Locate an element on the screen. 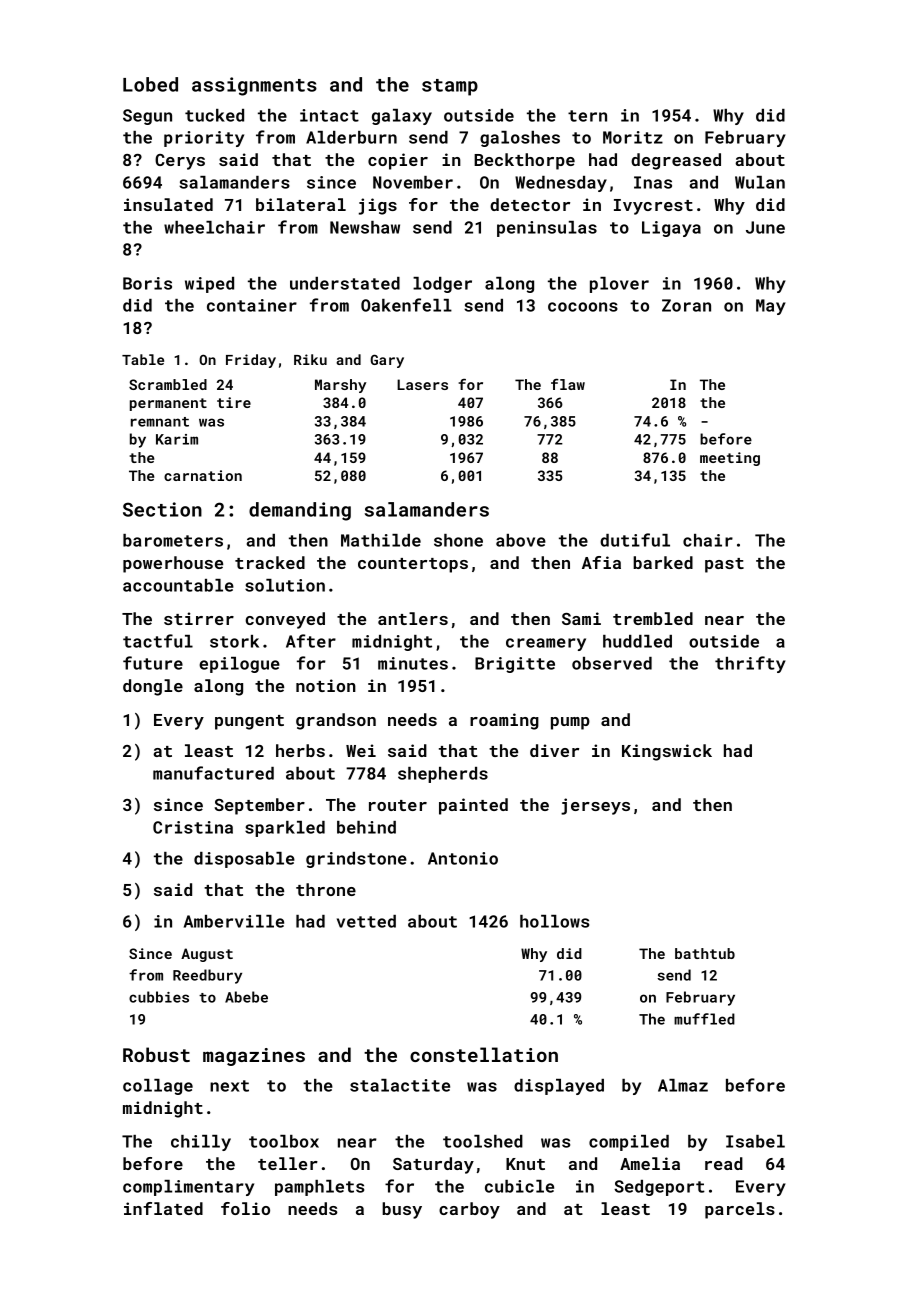 The width and height of the screenshot is (908, 1316). lodger is located at coordinates (442, 285).
